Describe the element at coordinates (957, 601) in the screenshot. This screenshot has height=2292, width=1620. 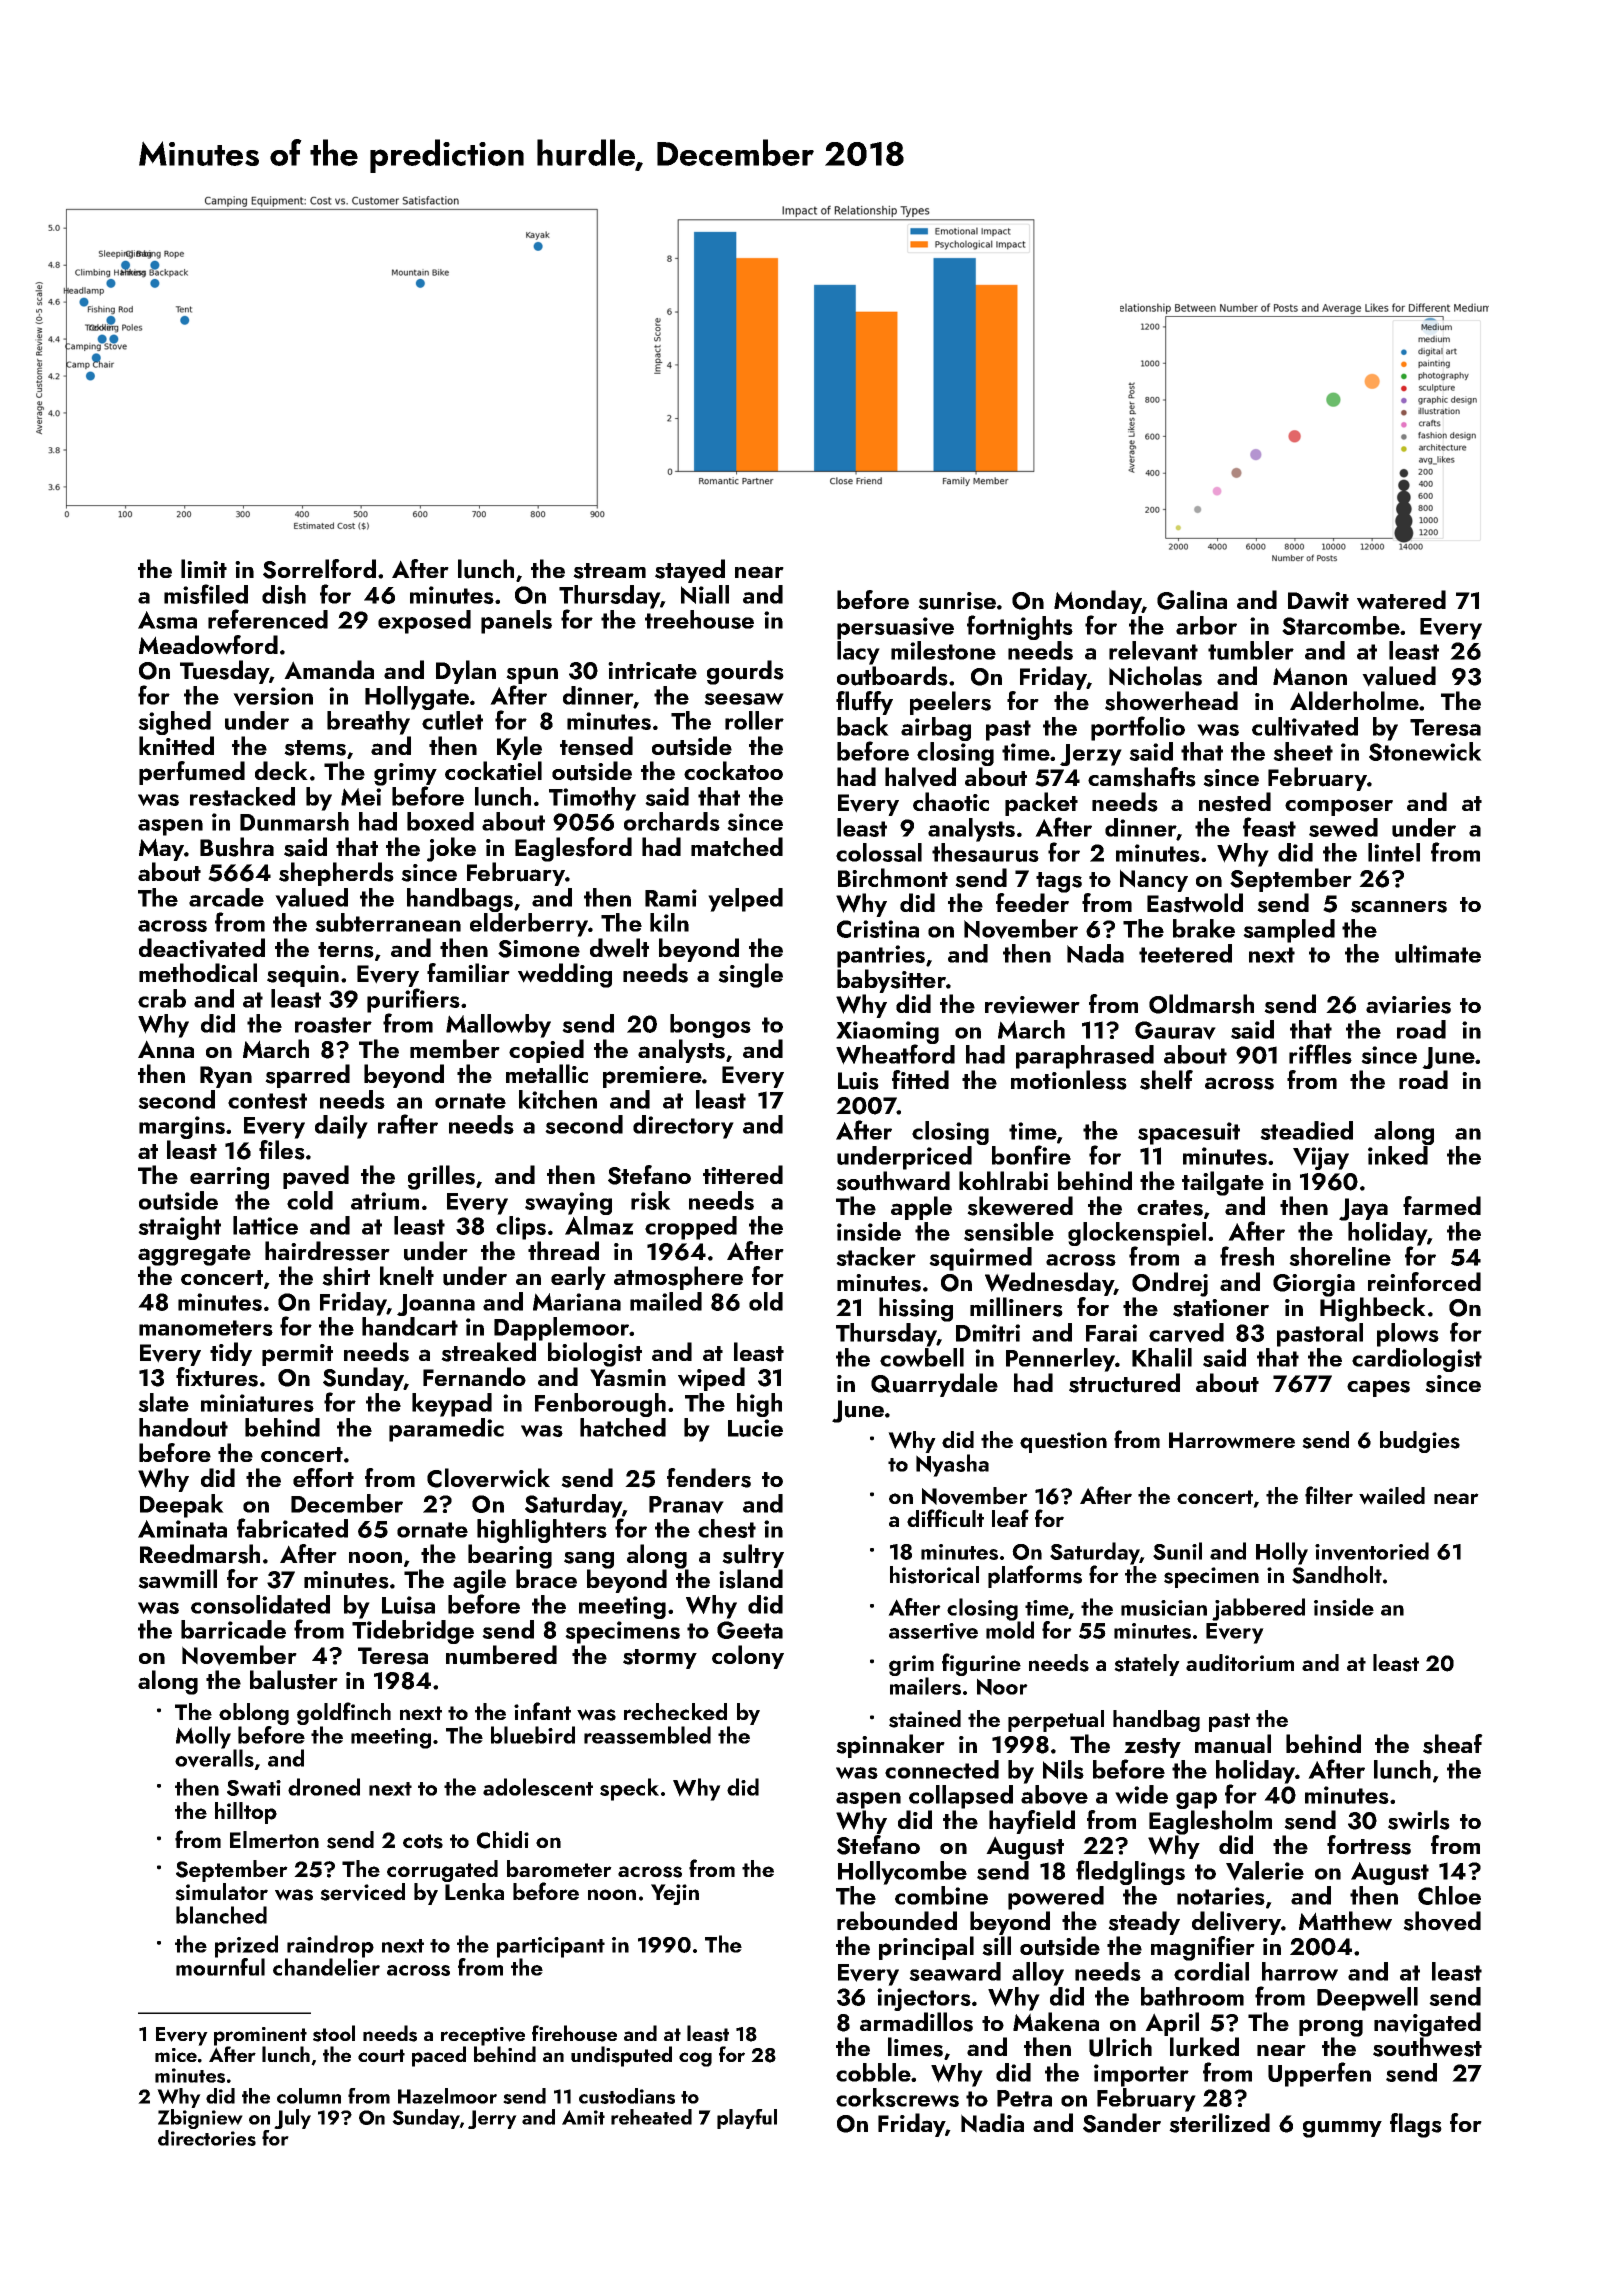
I see `sunrise` at that location.
